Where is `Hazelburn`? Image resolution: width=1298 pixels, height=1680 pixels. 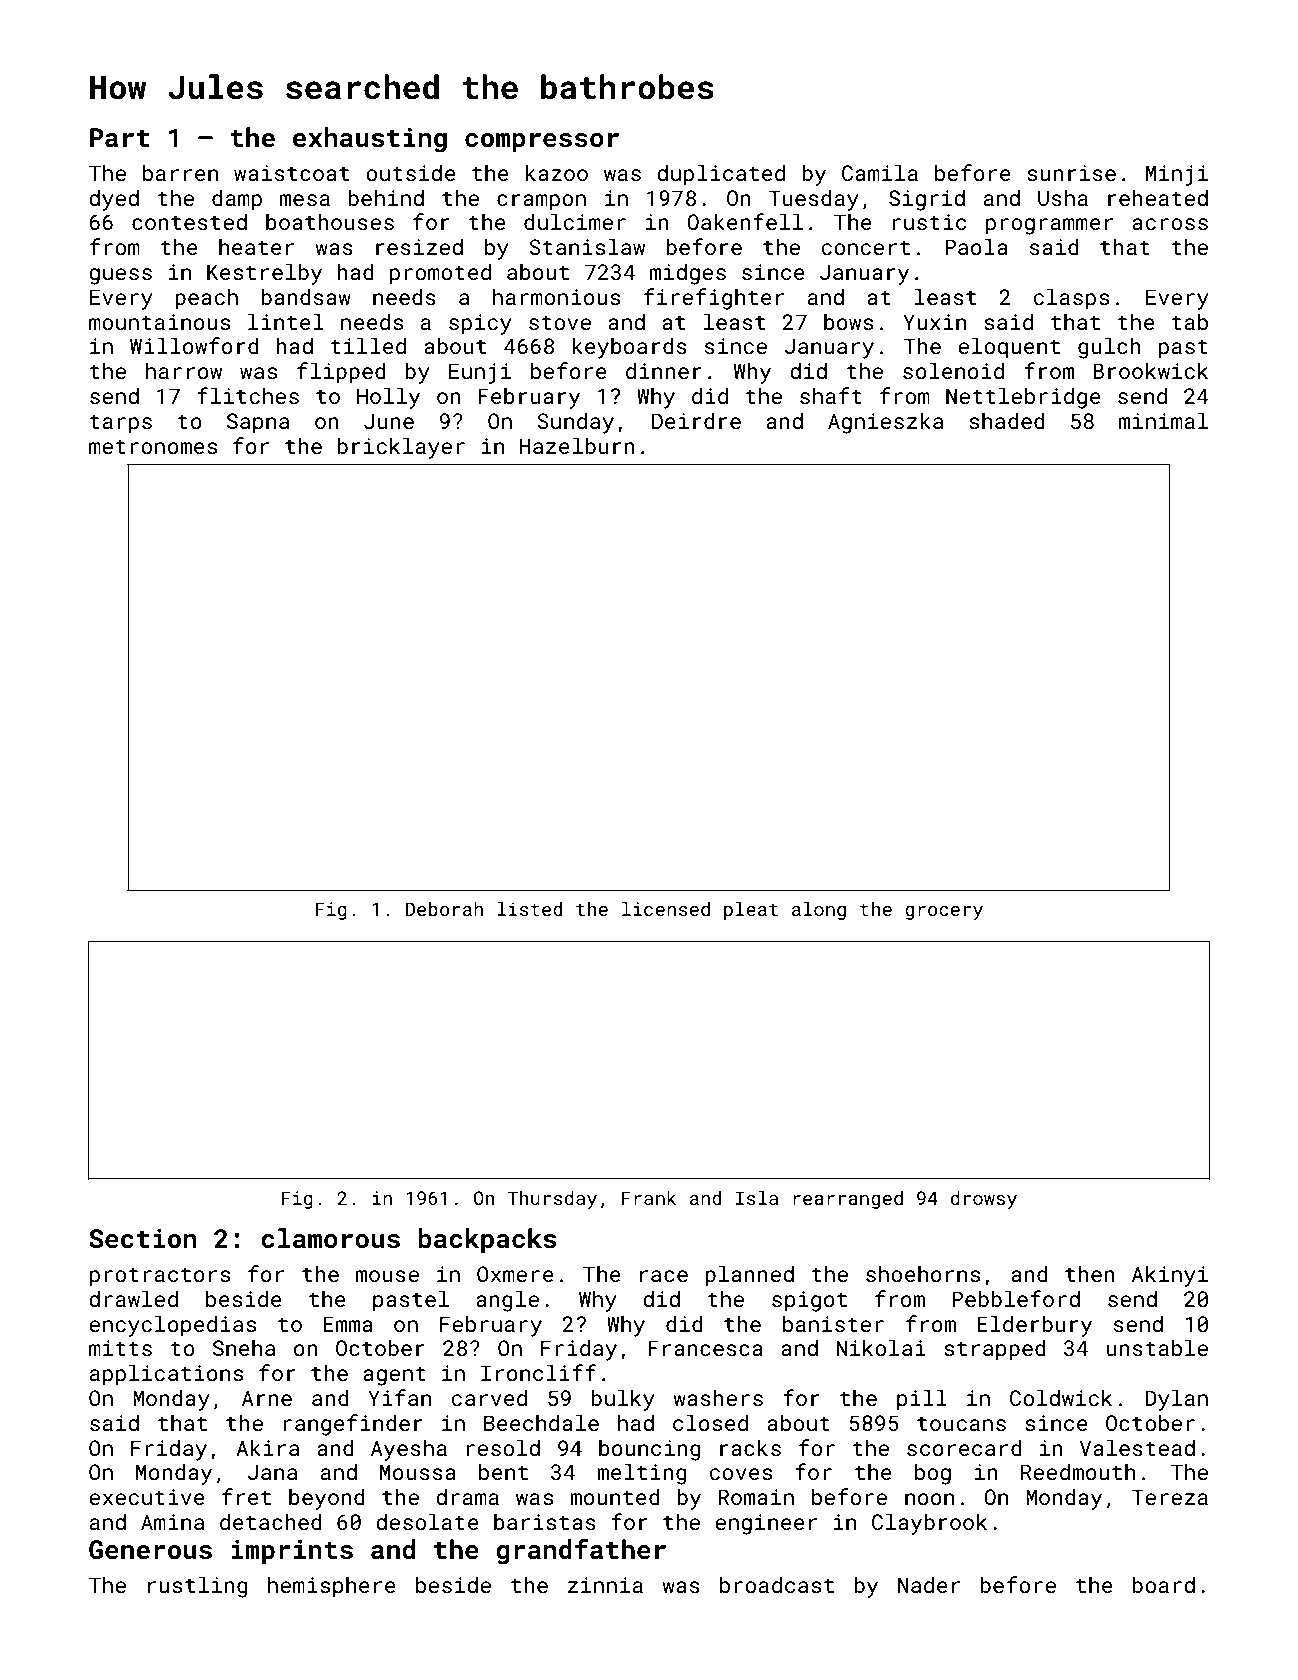
Hazelburn is located at coordinates (577, 445).
